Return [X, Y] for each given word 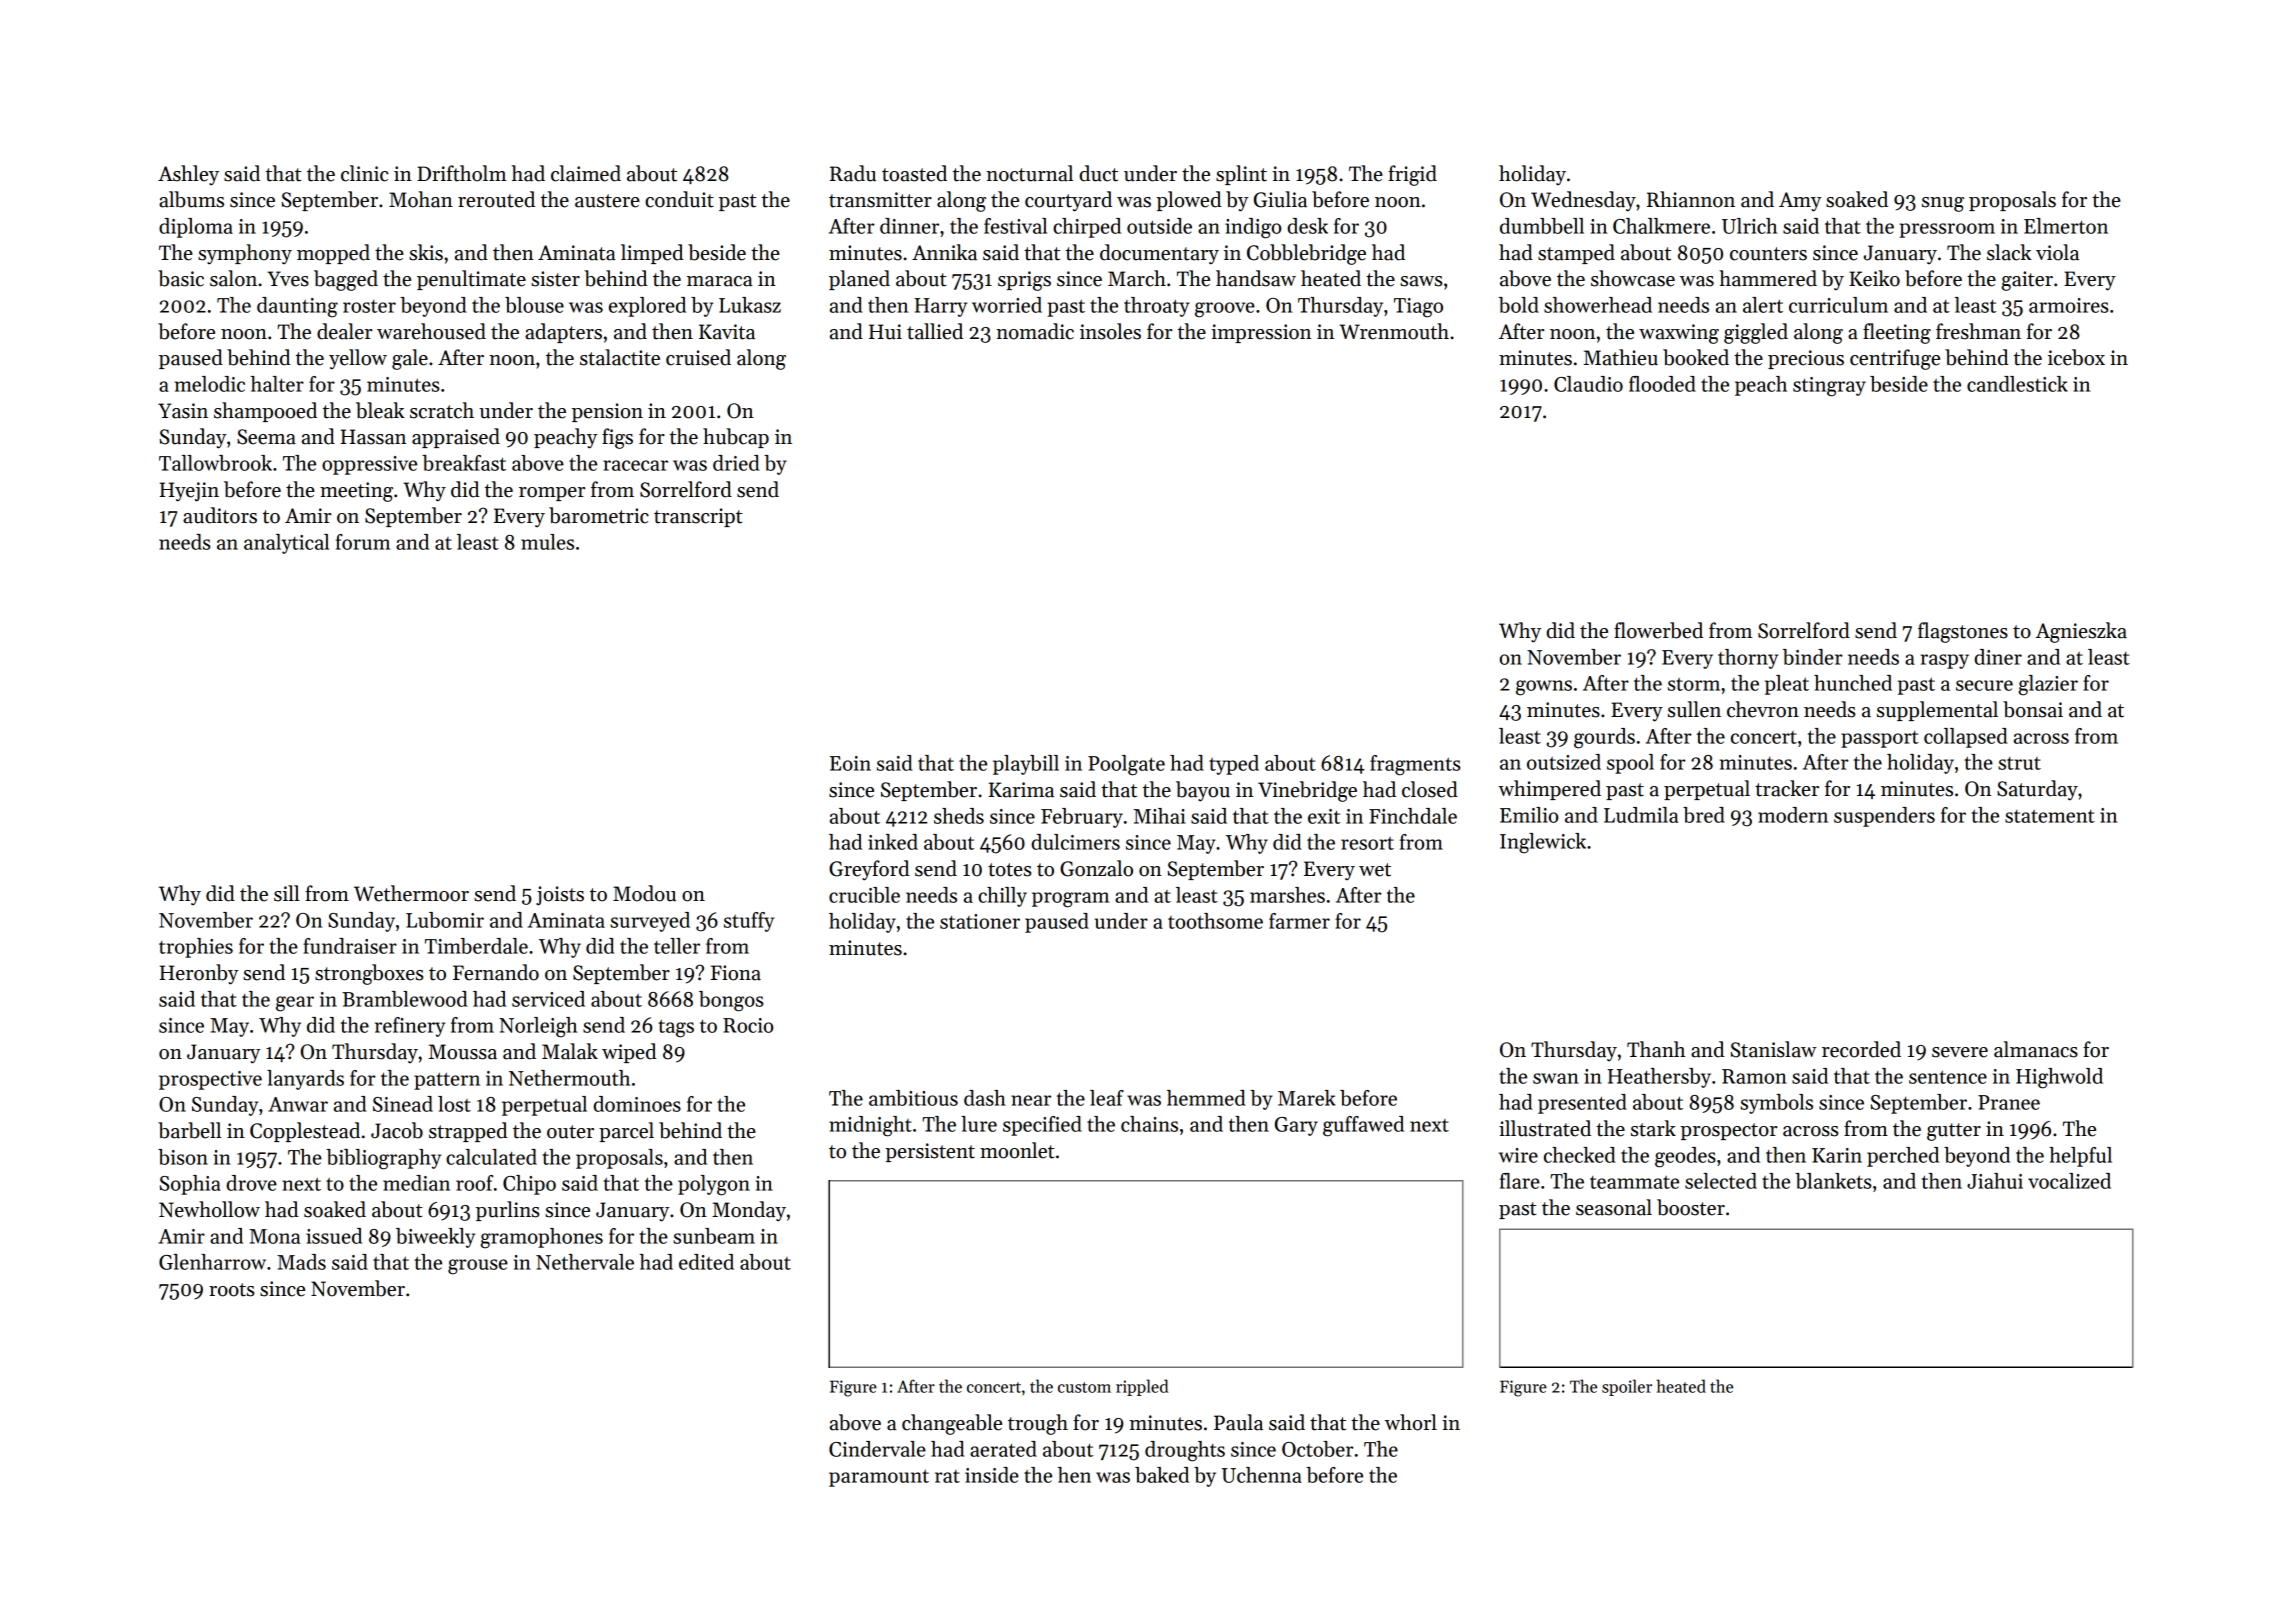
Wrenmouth [1394, 331]
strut [2019, 763]
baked [1162, 1475]
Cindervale [877, 1449]
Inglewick [1543, 843]
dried [736, 463]
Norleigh [538, 1027]
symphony [245, 254]
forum [363, 542]
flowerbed [1658, 630]
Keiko [1874, 278]
